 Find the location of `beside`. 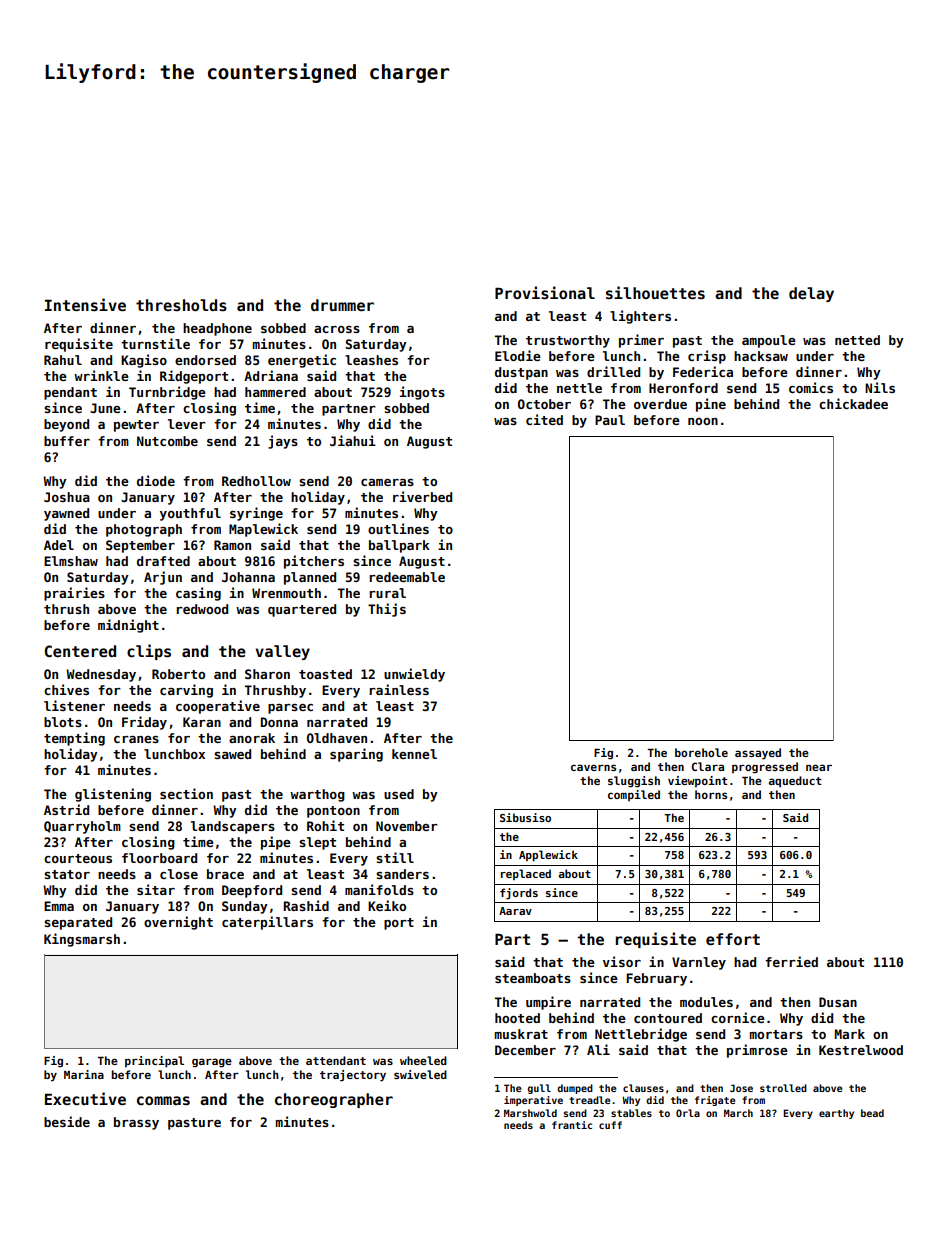

beside is located at coordinates (67, 1121).
